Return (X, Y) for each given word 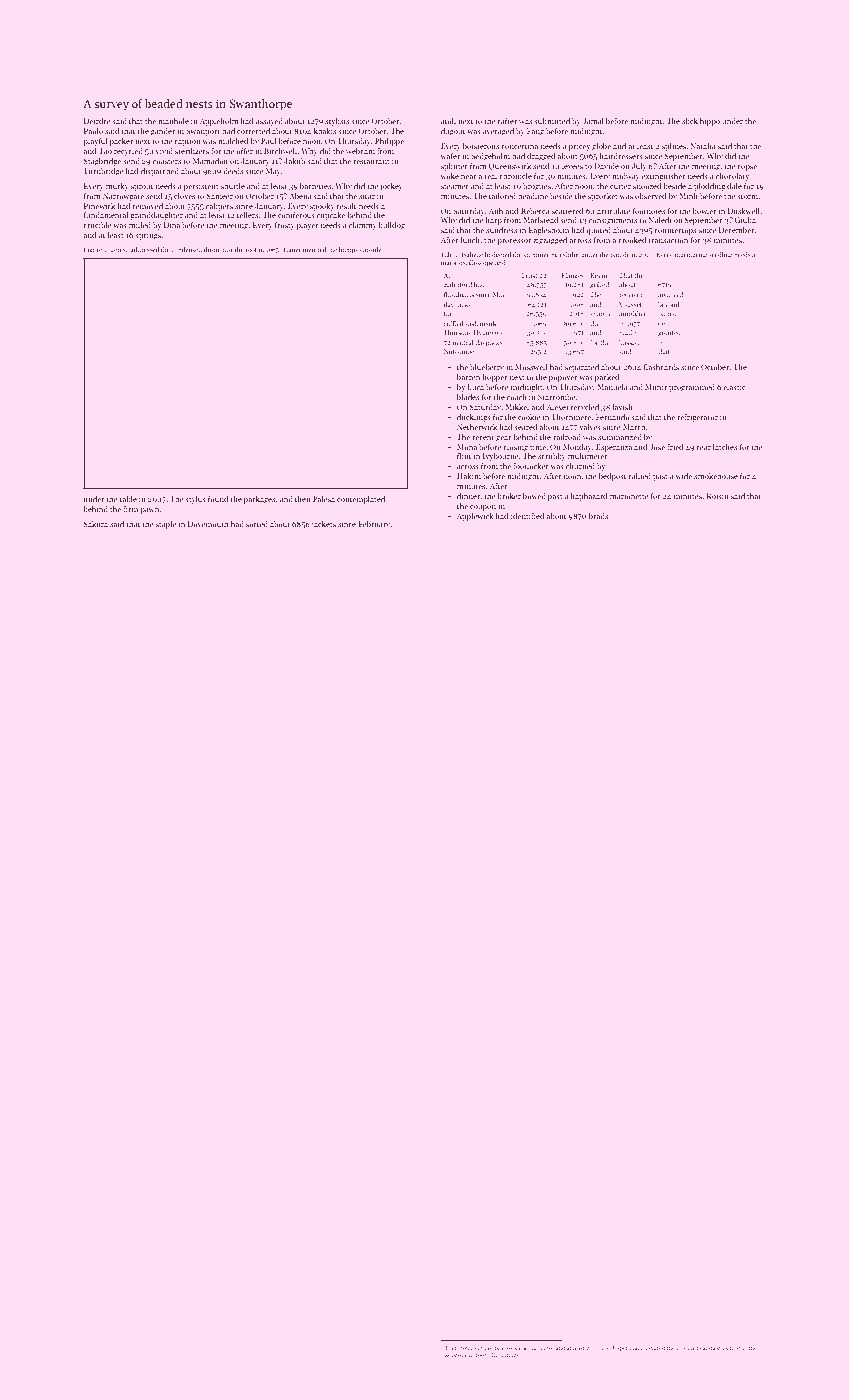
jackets (323, 525)
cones (601, 1348)
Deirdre (97, 121)
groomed (687, 1348)
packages (260, 500)
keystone (456, 1355)
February (374, 525)
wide (683, 476)
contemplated (361, 500)
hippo (710, 122)
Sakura (95, 524)
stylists (337, 122)
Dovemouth (208, 524)
